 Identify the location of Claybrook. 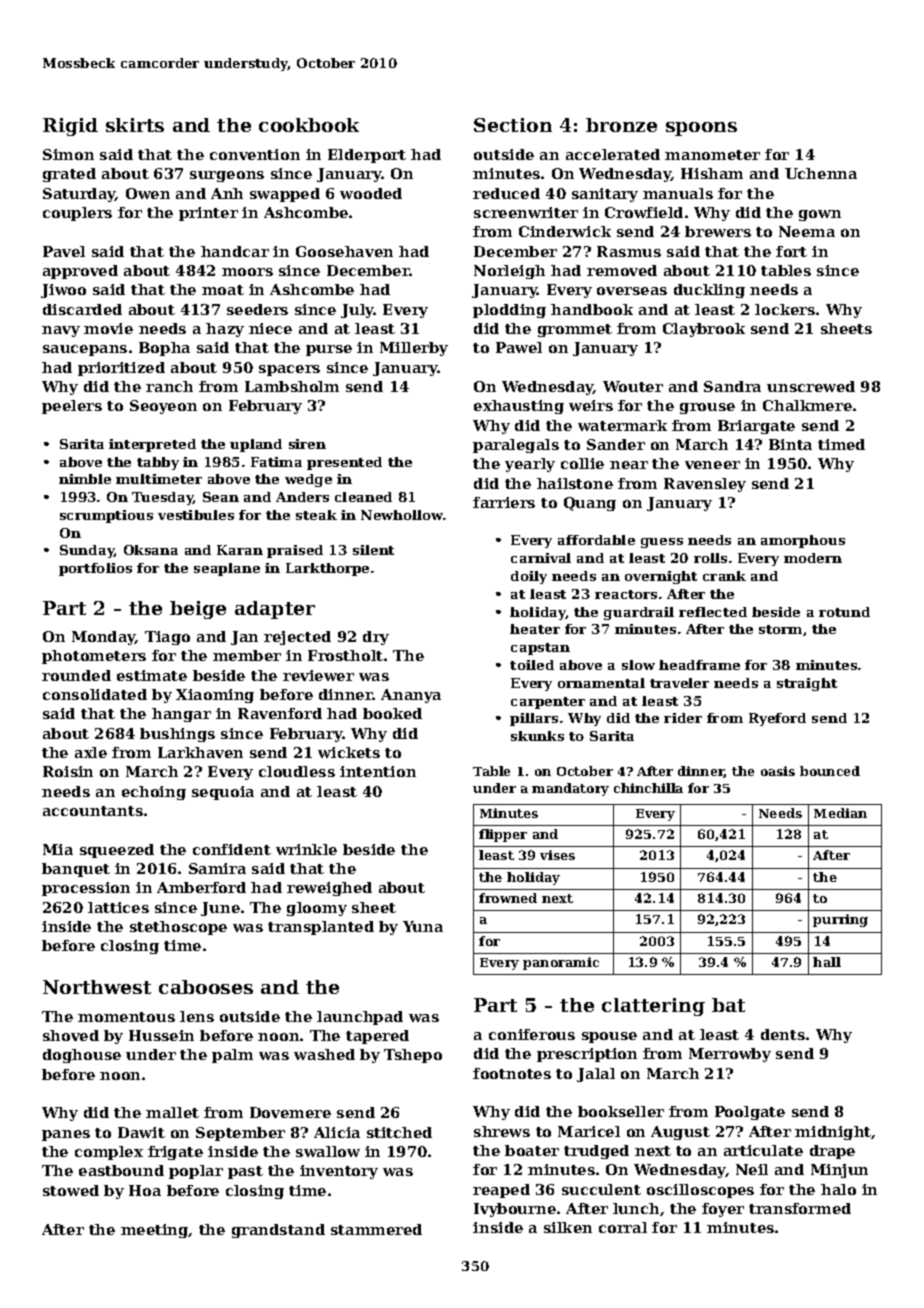
(704, 330).
